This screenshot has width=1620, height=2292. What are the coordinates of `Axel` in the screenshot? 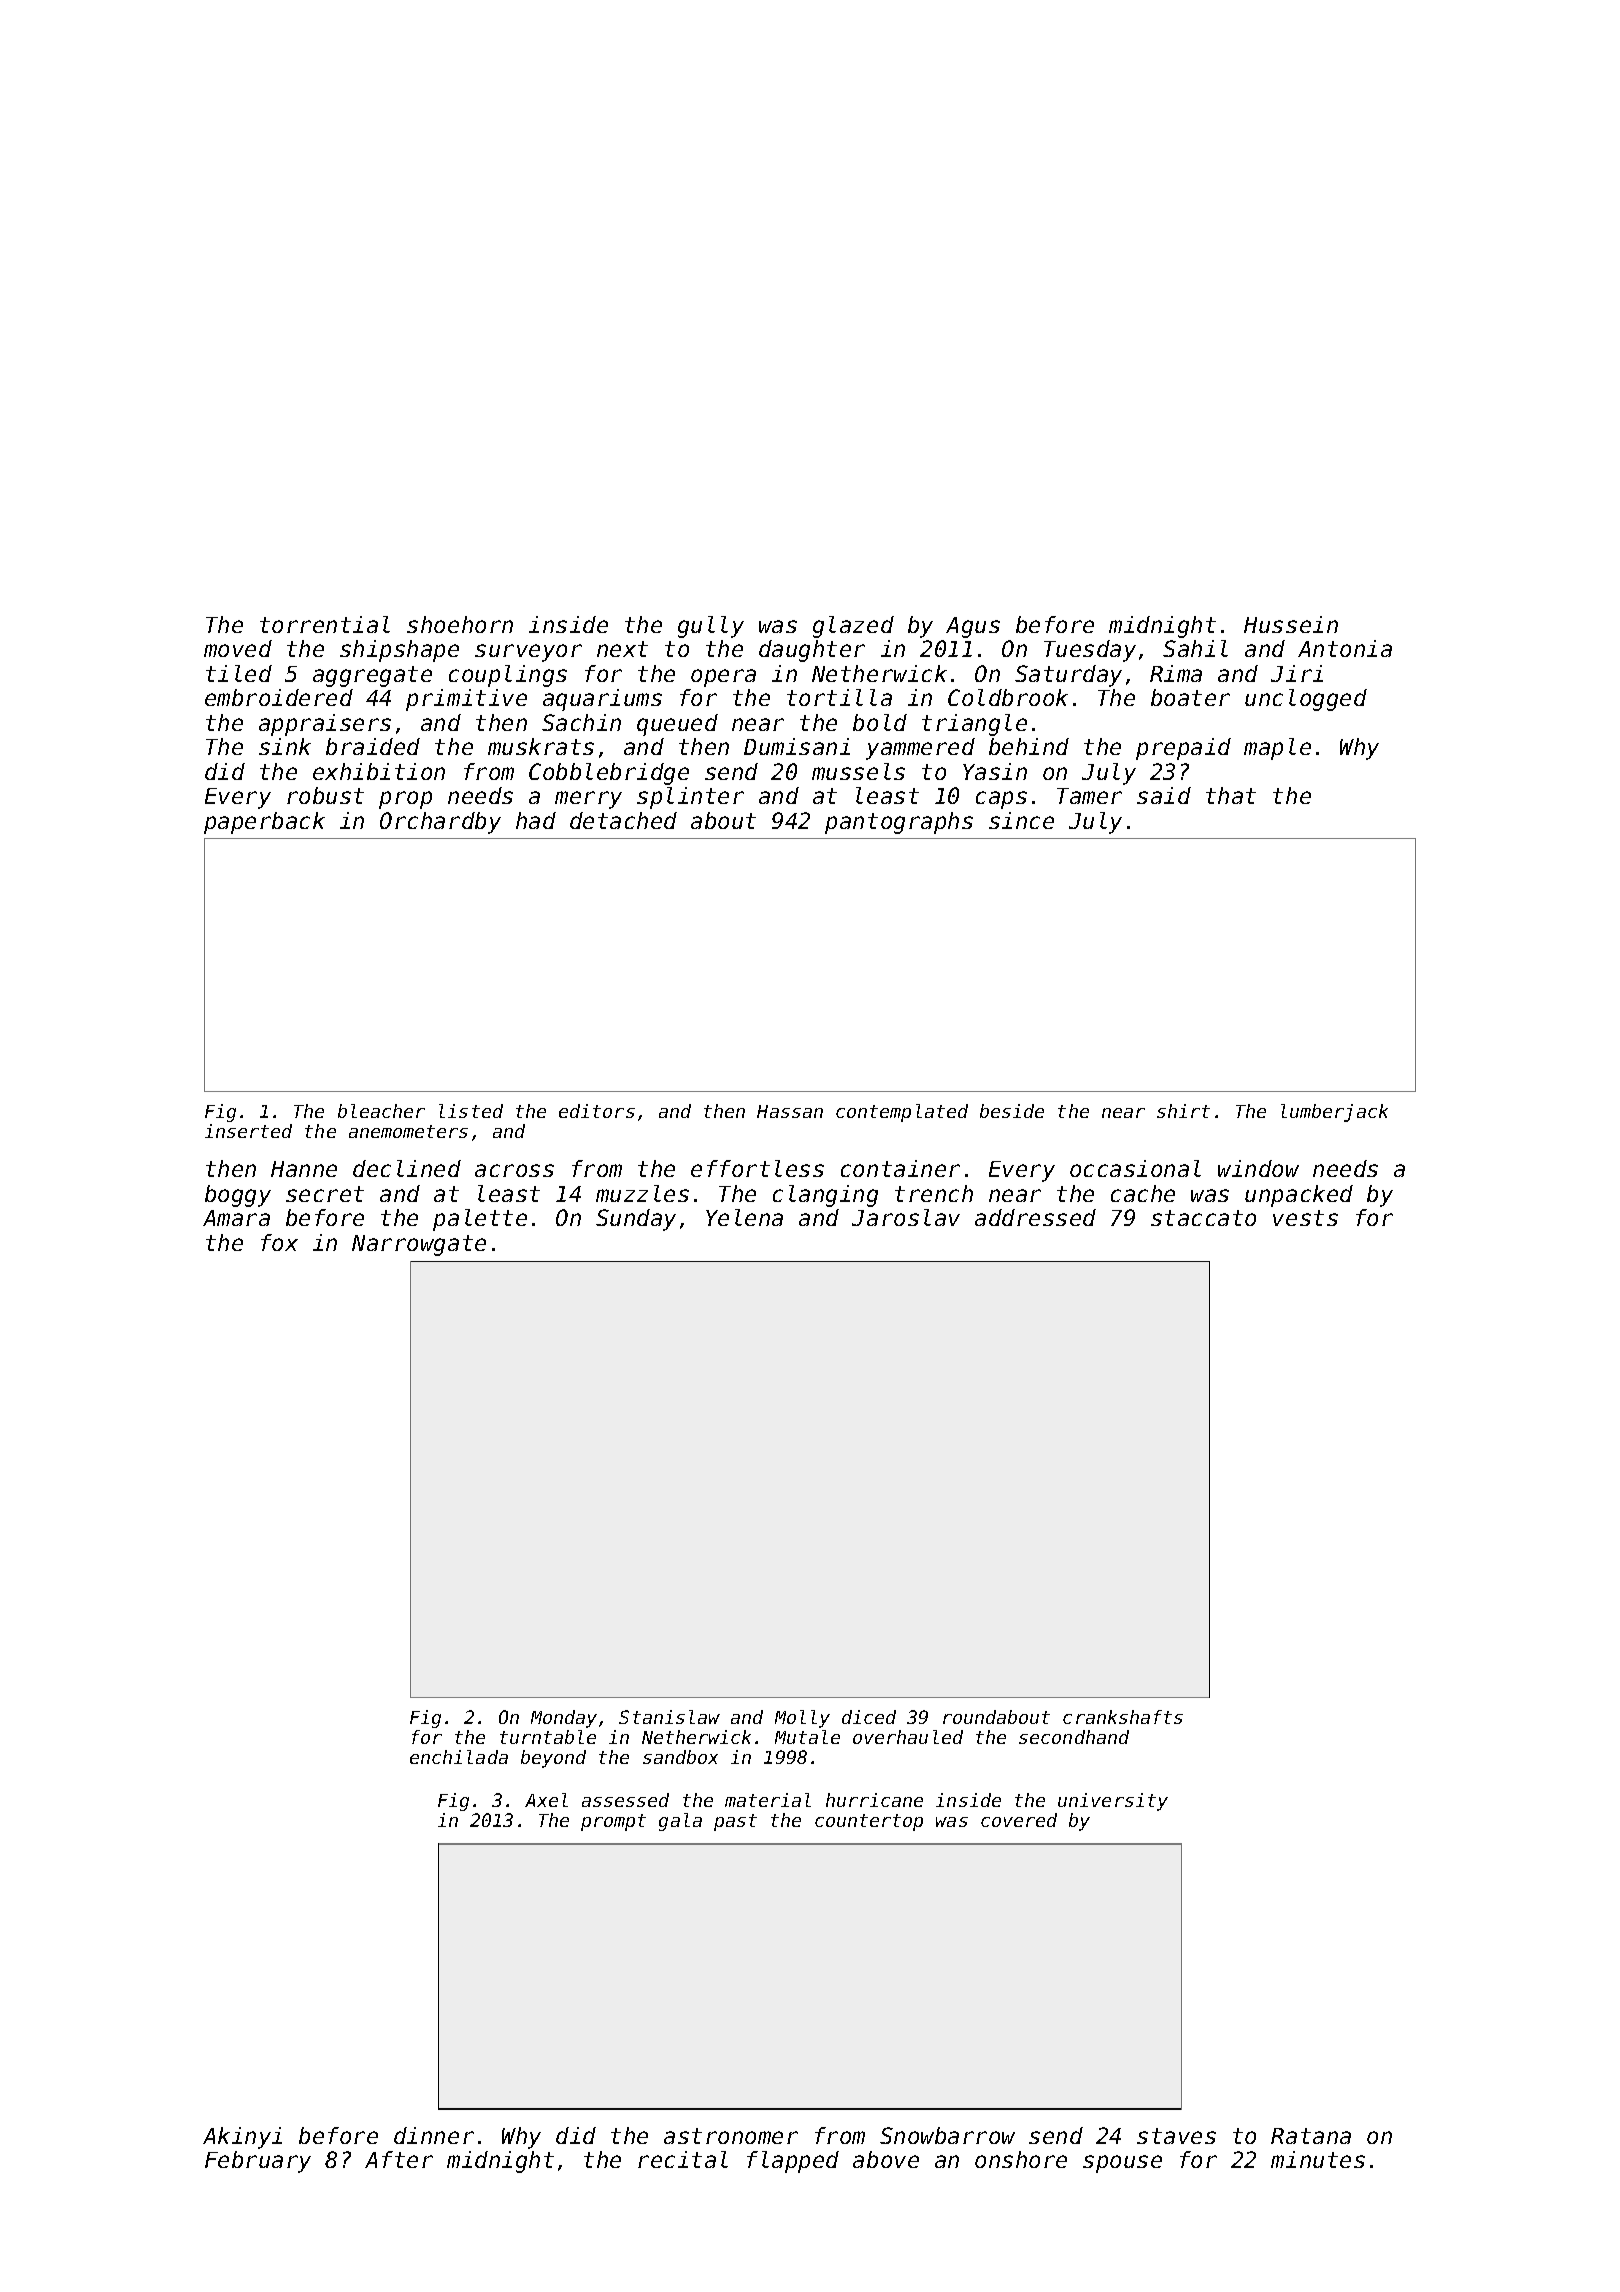 It's located at (546, 1800).
